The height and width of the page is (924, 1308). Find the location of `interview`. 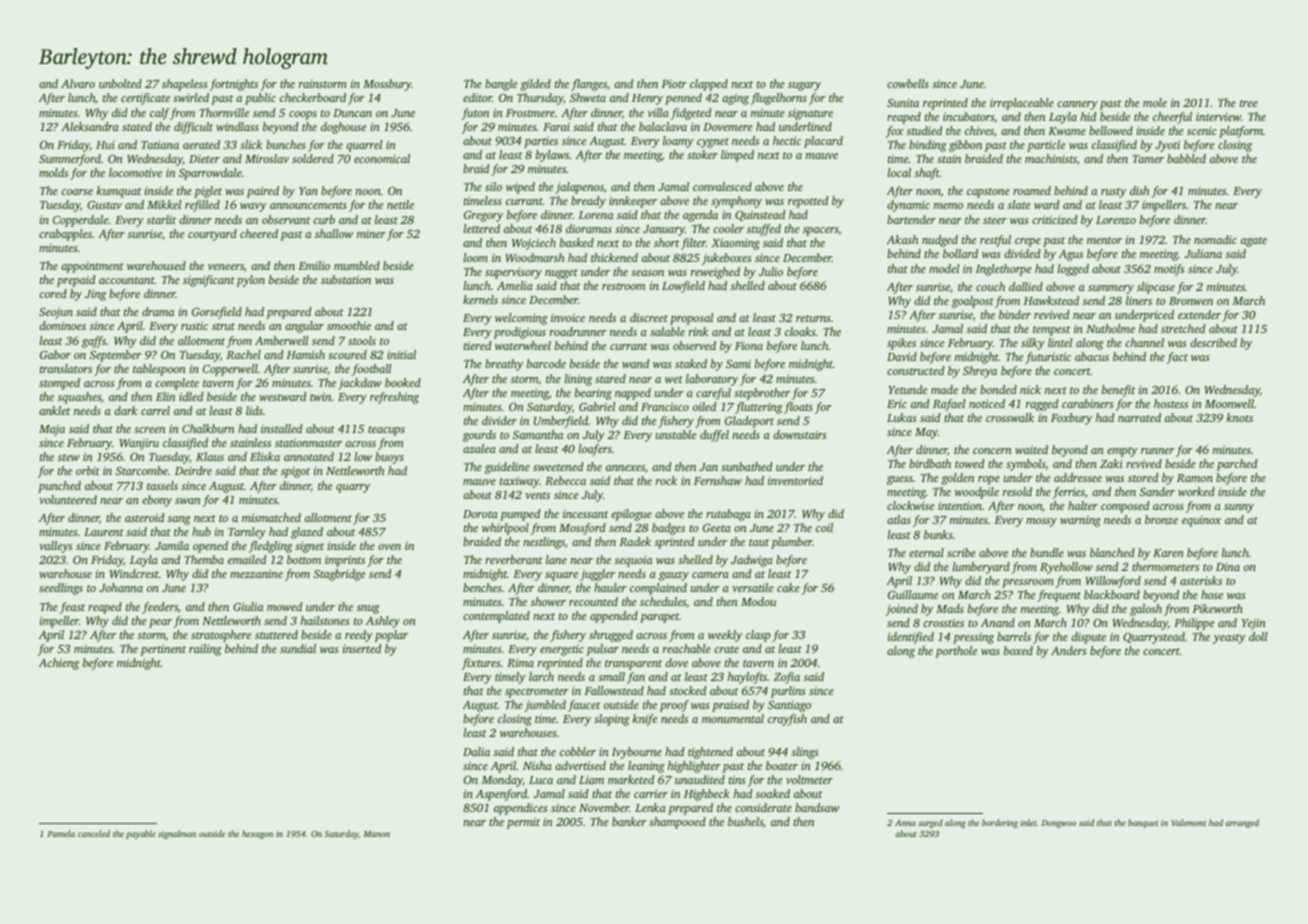

interview is located at coordinates (1218, 116).
